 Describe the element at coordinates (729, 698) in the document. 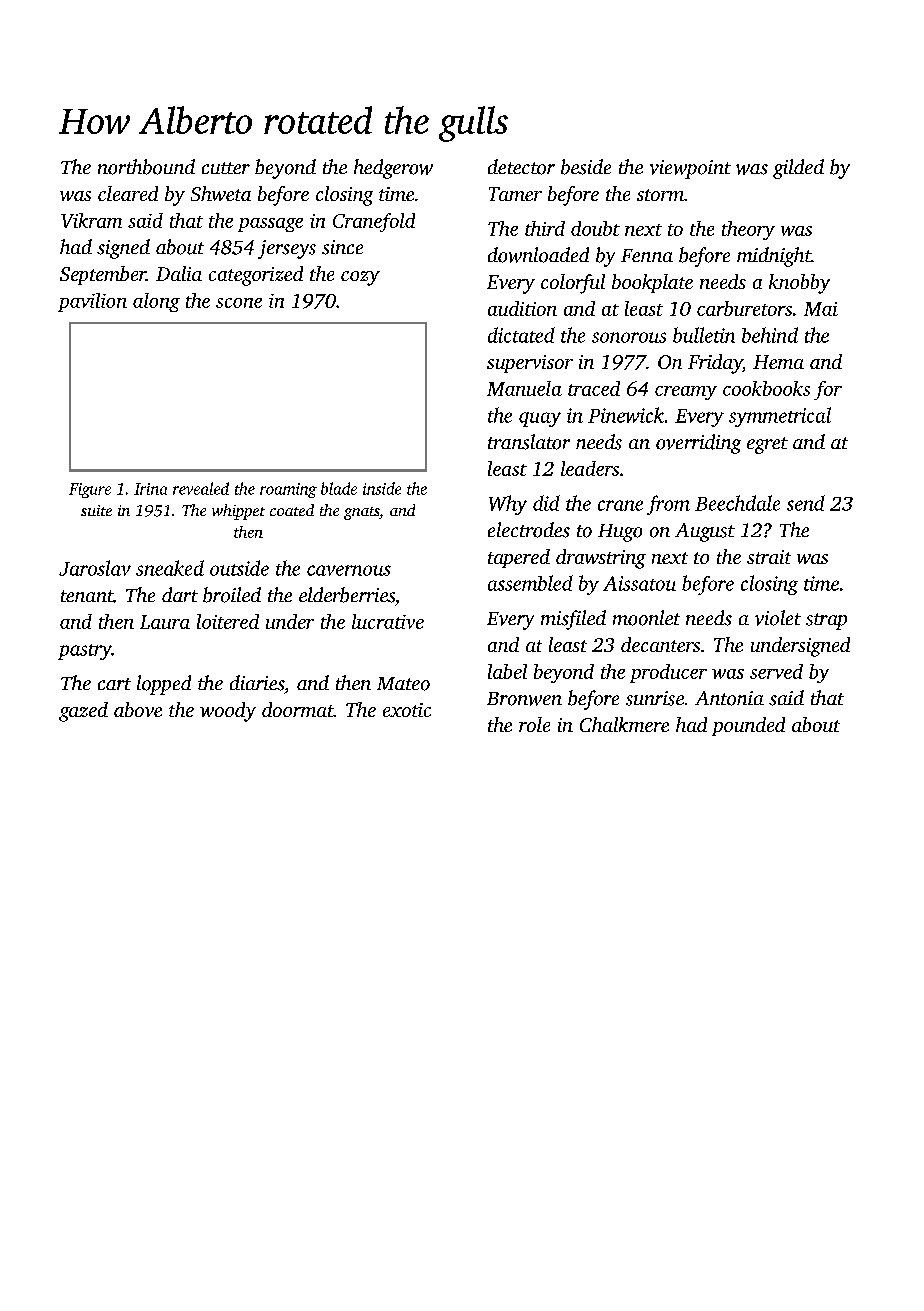

I see `Antonia` at that location.
